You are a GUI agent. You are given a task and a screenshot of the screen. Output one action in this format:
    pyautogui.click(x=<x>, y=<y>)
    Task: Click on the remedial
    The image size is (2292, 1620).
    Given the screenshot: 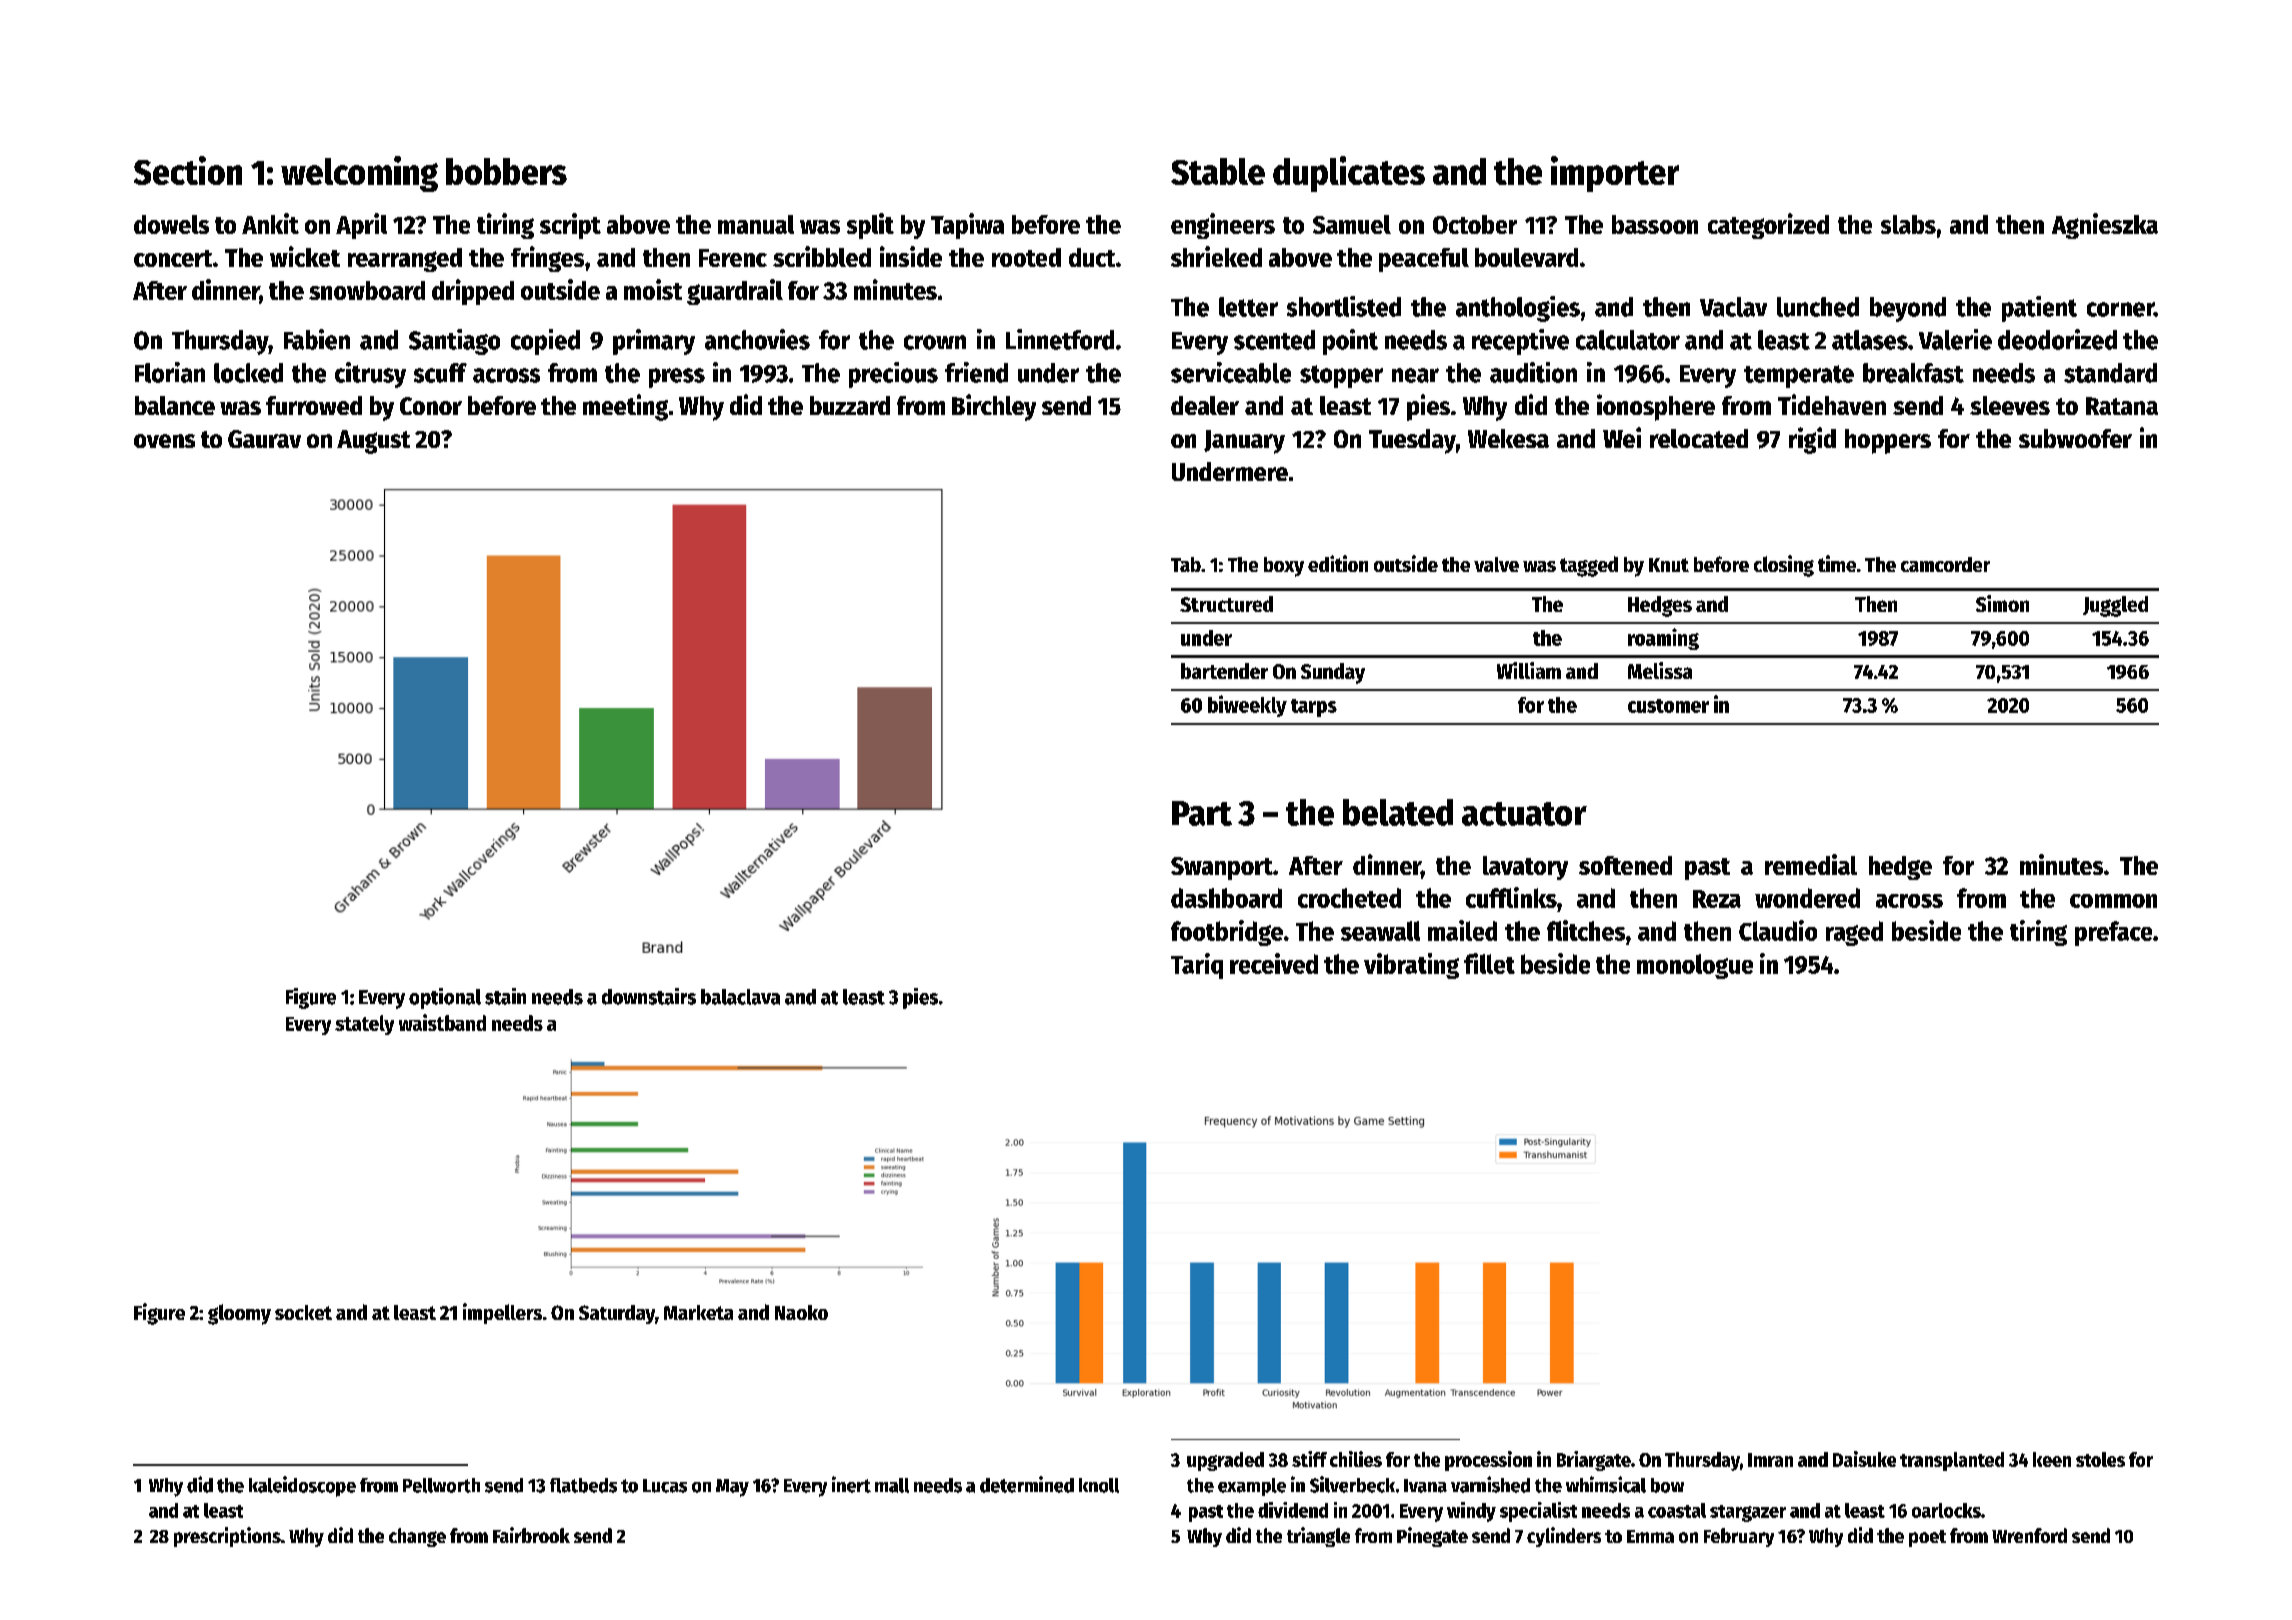 What is the action you would take?
    pyautogui.click(x=1811, y=864)
